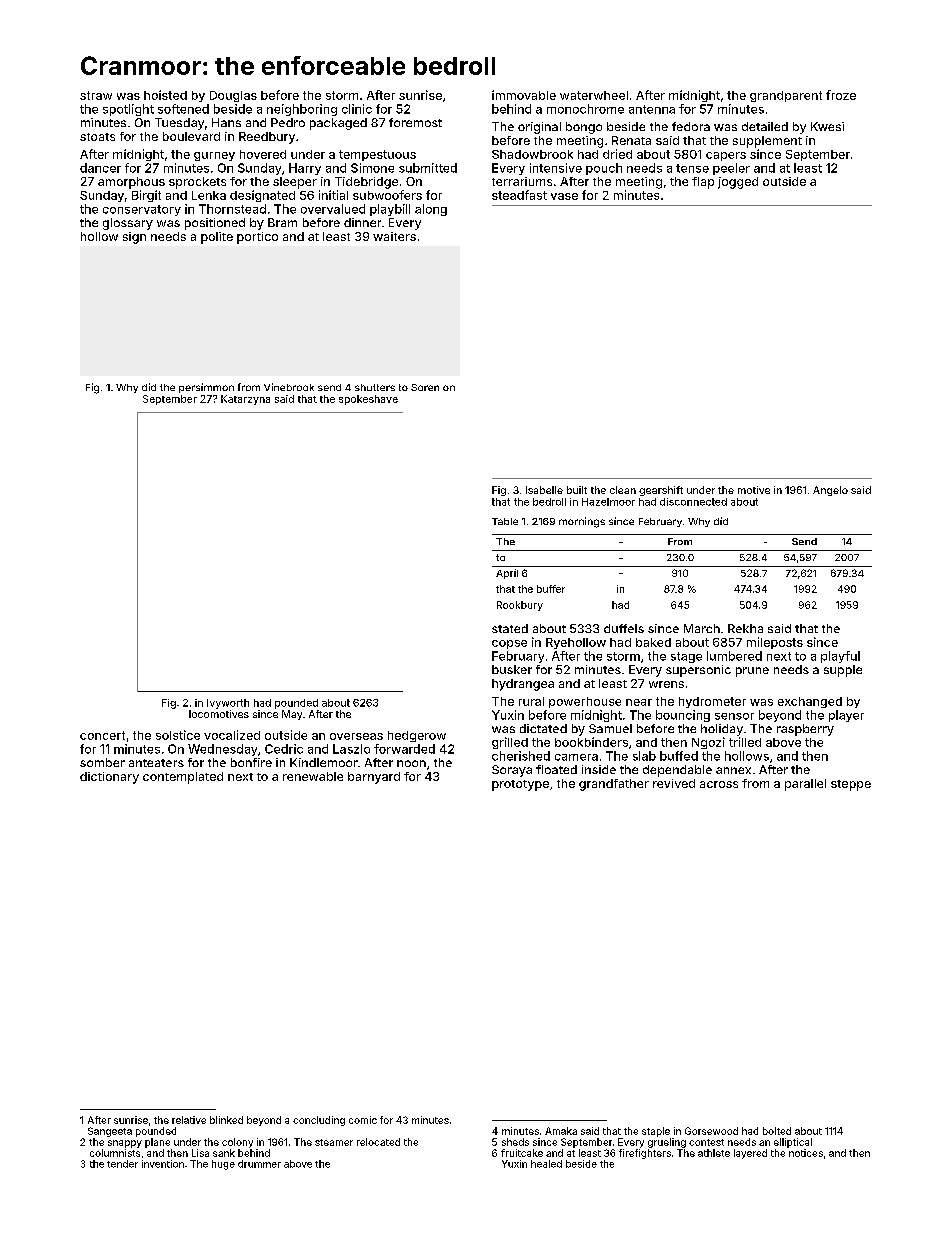  Describe the element at coordinates (577, 490) in the document. I see `built` at that location.
